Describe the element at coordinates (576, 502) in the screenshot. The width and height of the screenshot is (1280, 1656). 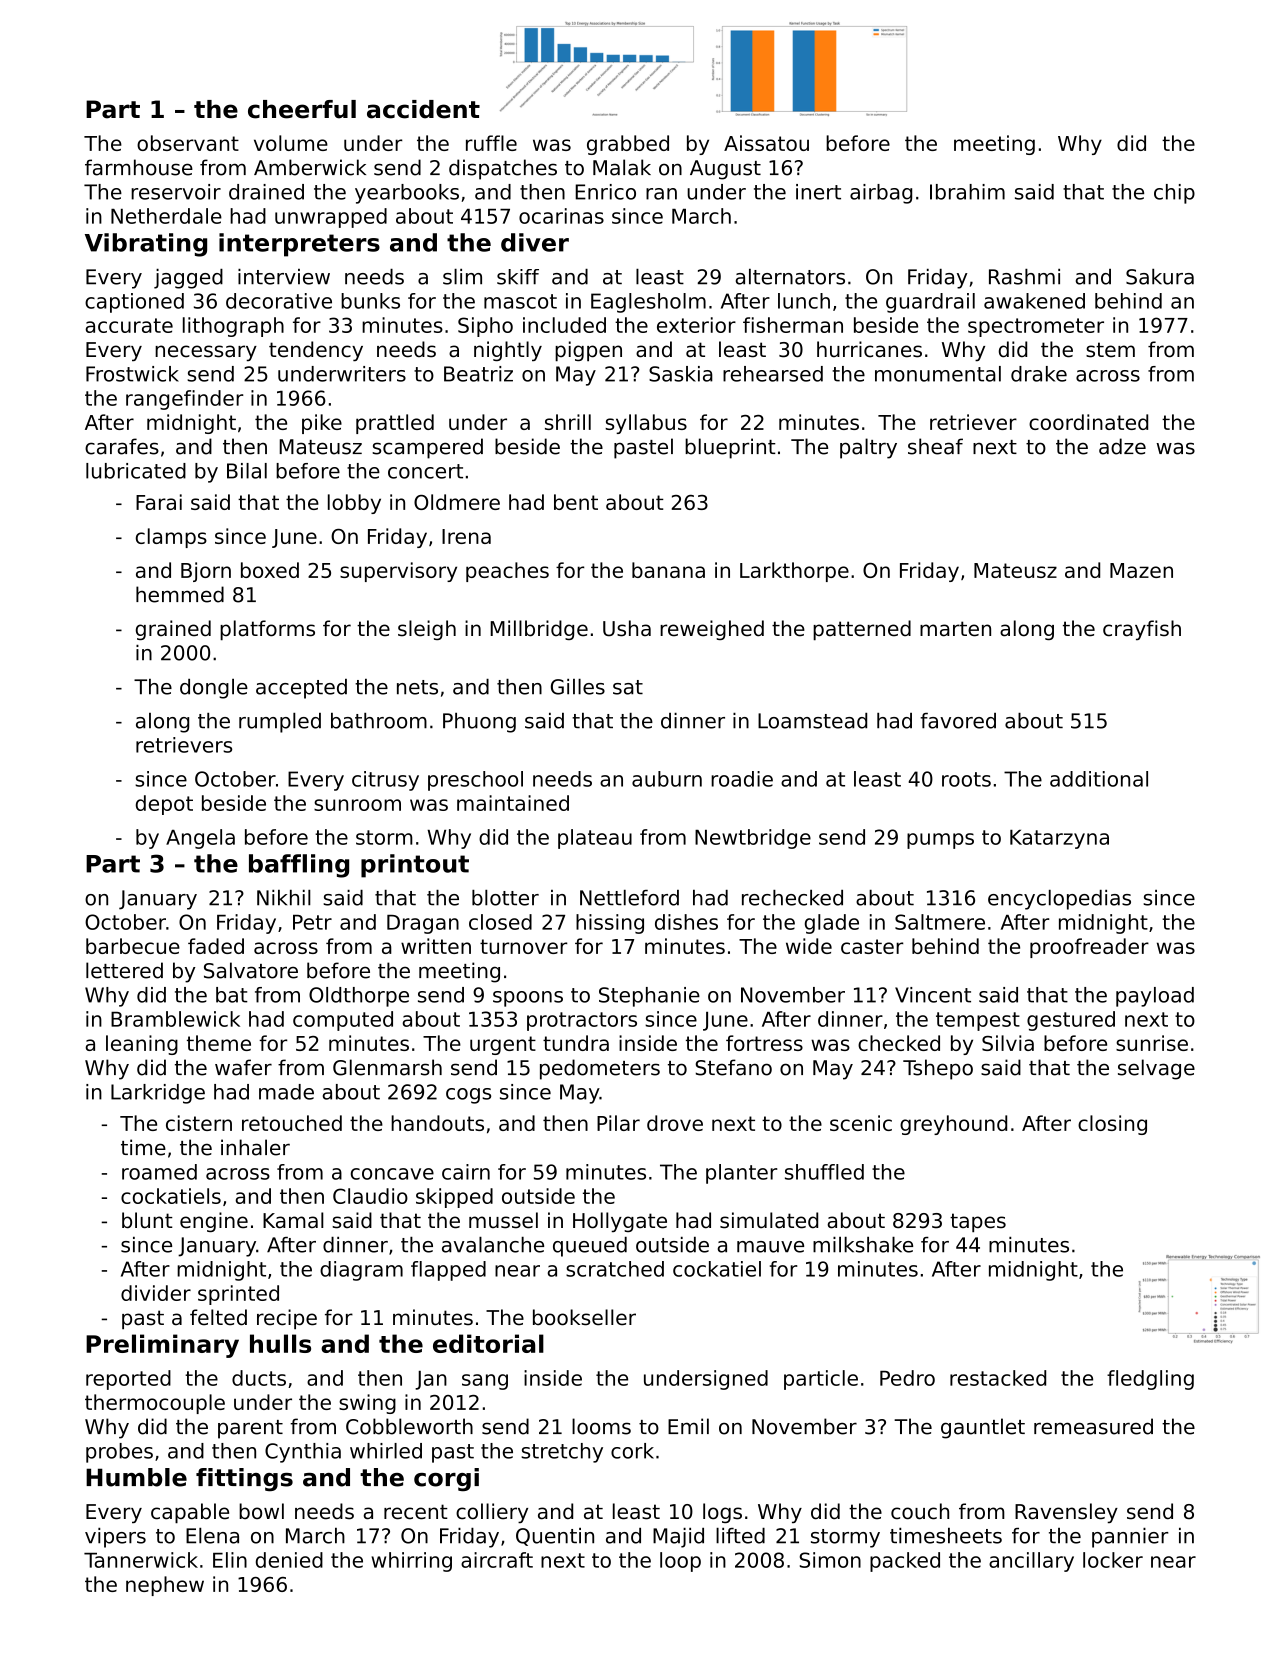
I see `bent` at that location.
